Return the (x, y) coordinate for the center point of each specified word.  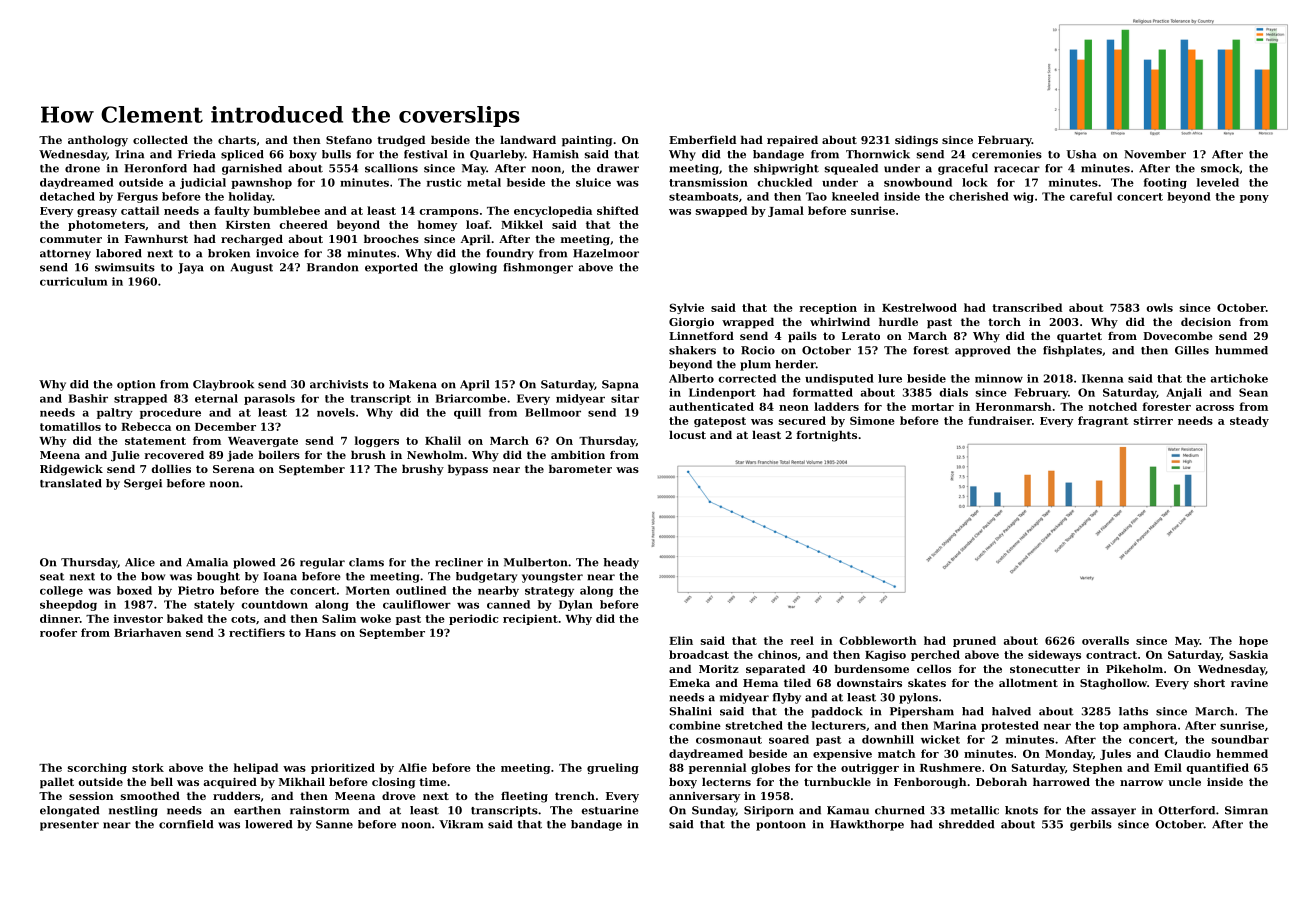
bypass (468, 470)
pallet (57, 783)
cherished (979, 196)
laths (1133, 711)
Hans (320, 633)
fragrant (1103, 421)
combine (695, 725)
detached (67, 196)
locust (687, 434)
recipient (530, 619)
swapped (721, 211)
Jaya (191, 268)
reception (828, 308)
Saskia (1248, 654)
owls (1160, 307)
